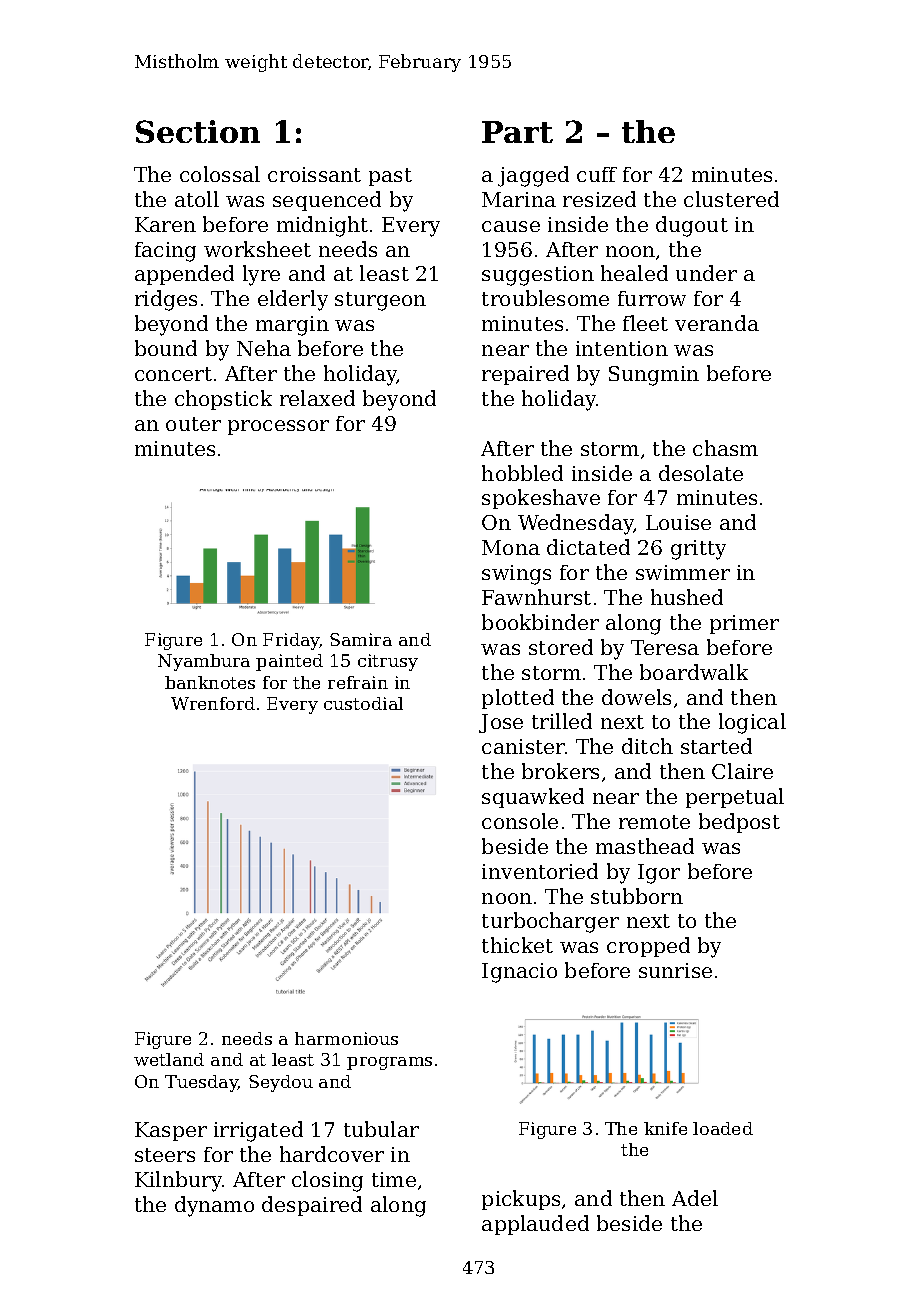 The image size is (924, 1314). I want to click on sunrise, so click(675, 970).
